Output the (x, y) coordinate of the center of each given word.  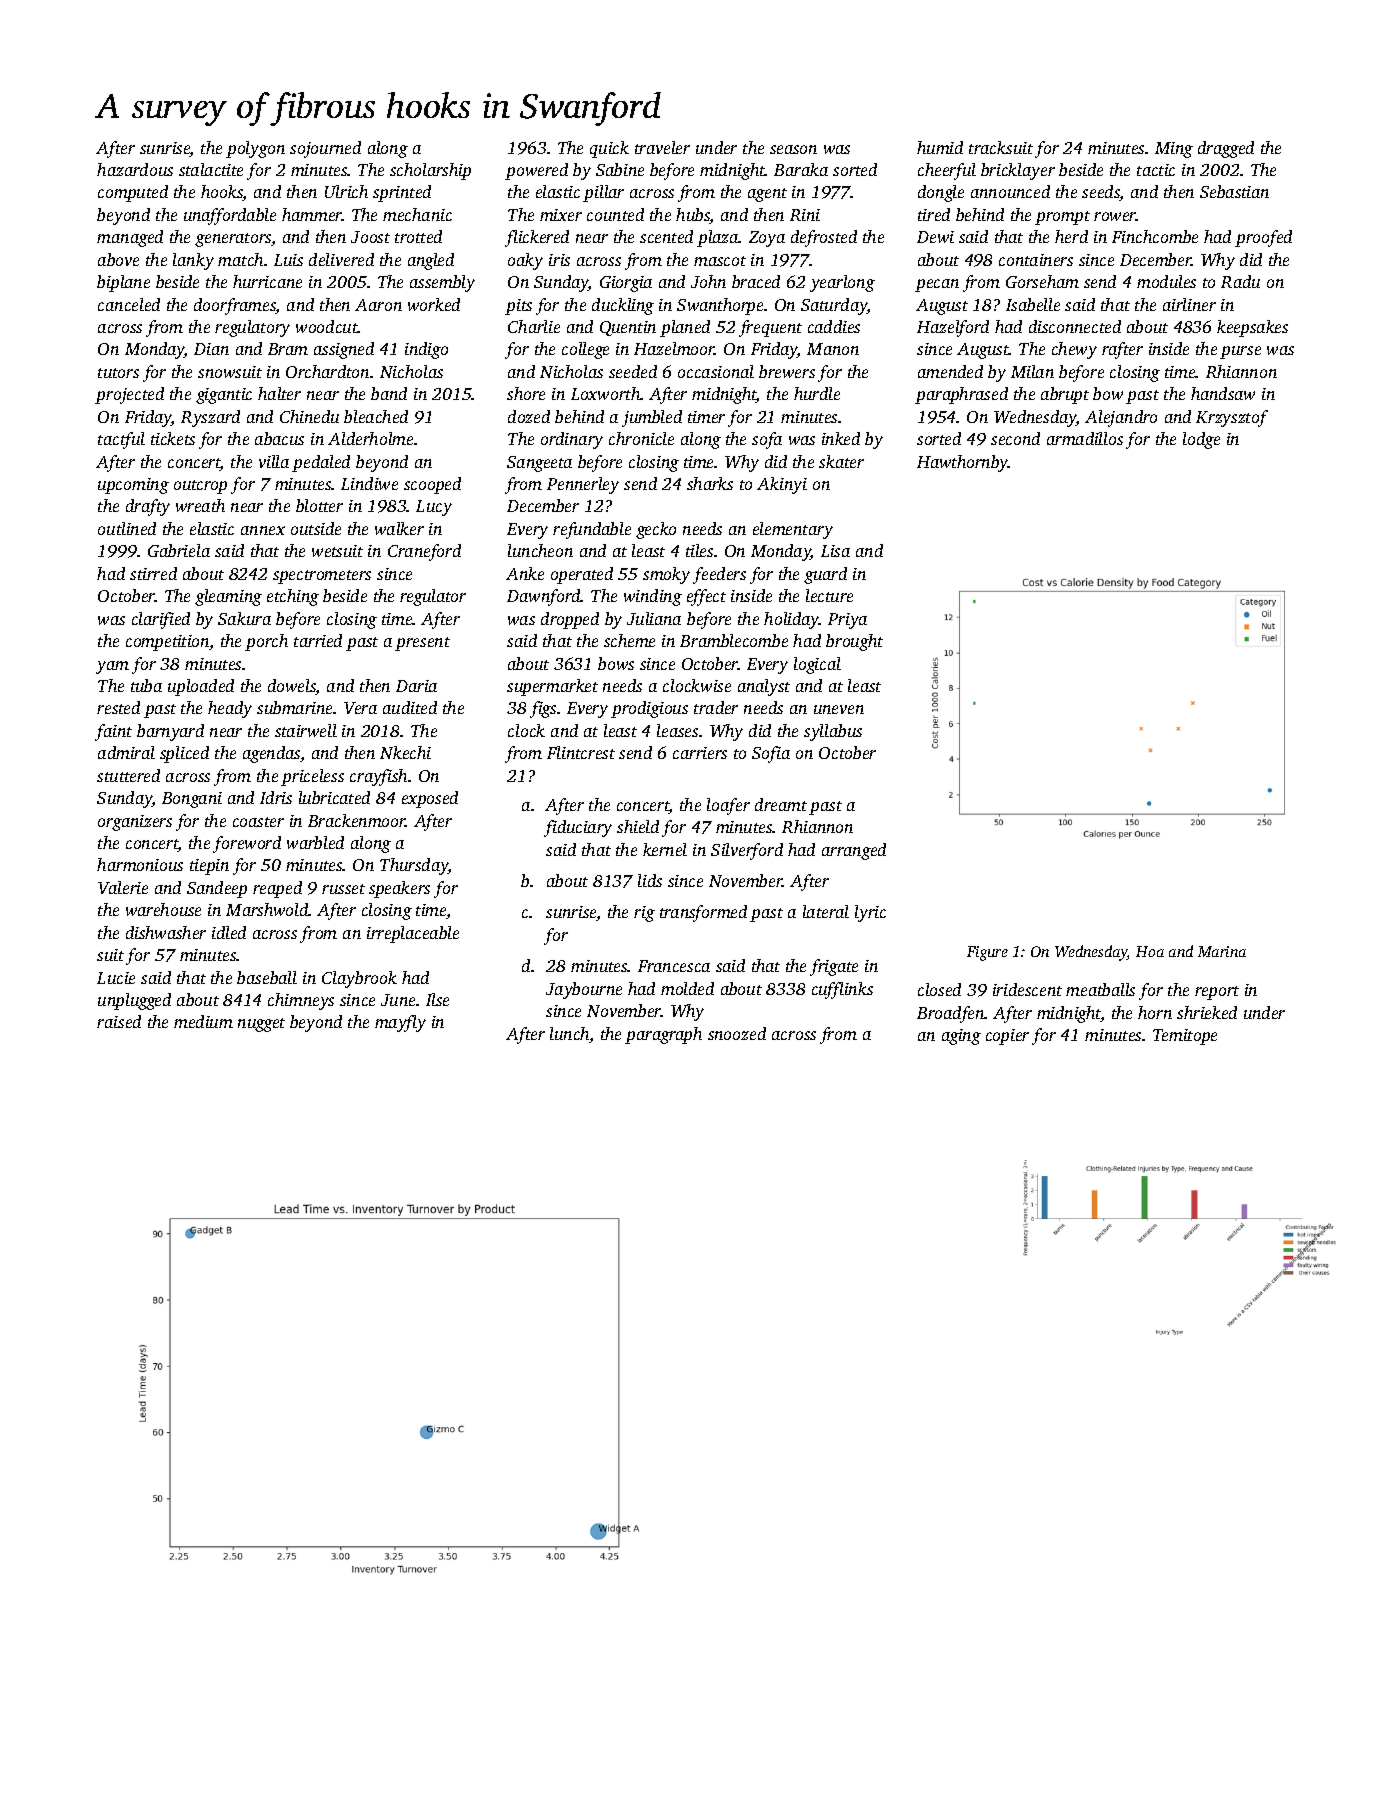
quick (609, 149)
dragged (1226, 149)
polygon (255, 149)
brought (854, 642)
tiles (699, 550)
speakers (399, 889)
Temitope (1185, 1037)
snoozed (737, 1033)
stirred (153, 573)
